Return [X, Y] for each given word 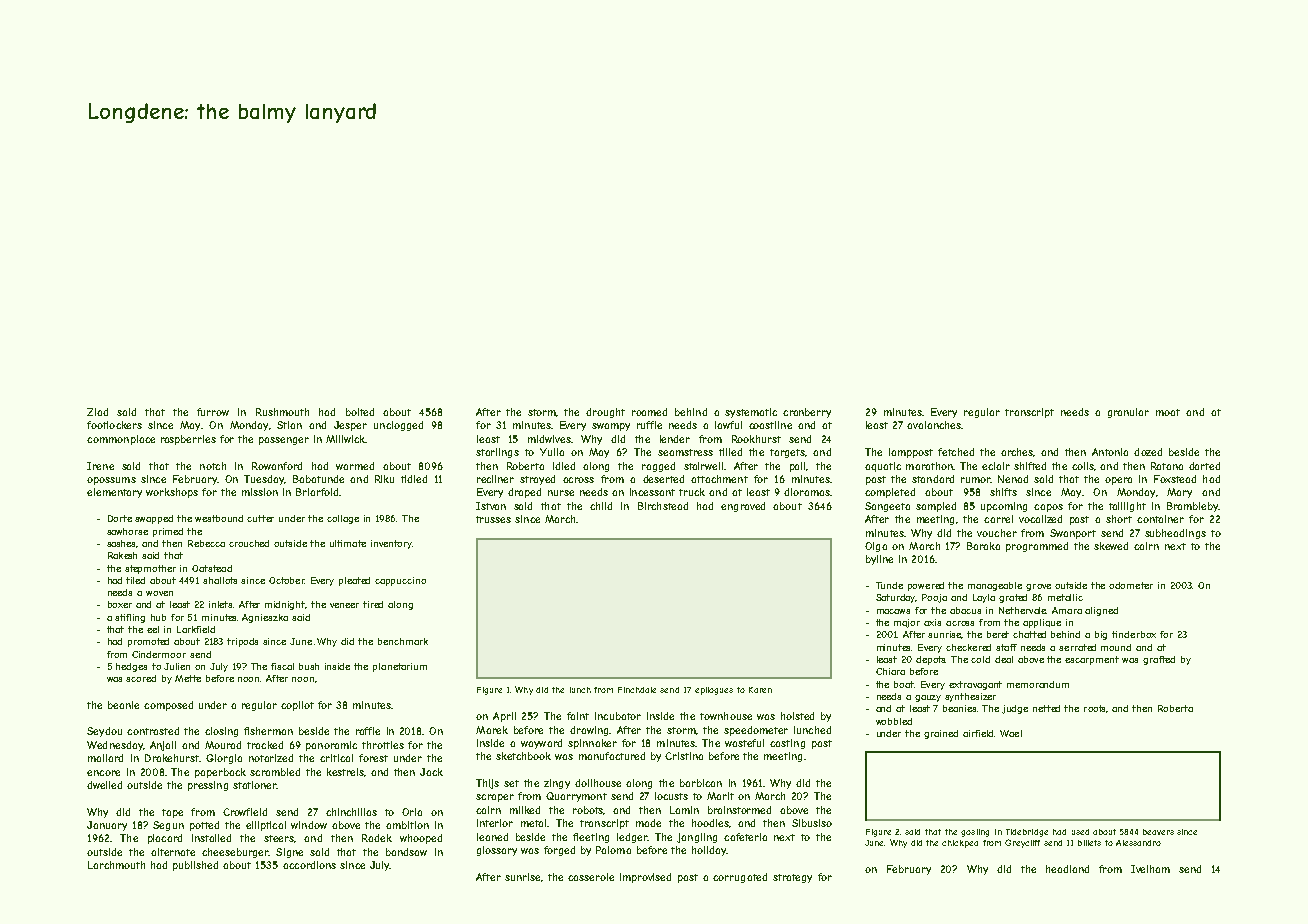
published [195, 866]
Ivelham [1150, 869]
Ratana [1167, 466]
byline [879, 560]
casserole [591, 877]
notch [213, 466]
